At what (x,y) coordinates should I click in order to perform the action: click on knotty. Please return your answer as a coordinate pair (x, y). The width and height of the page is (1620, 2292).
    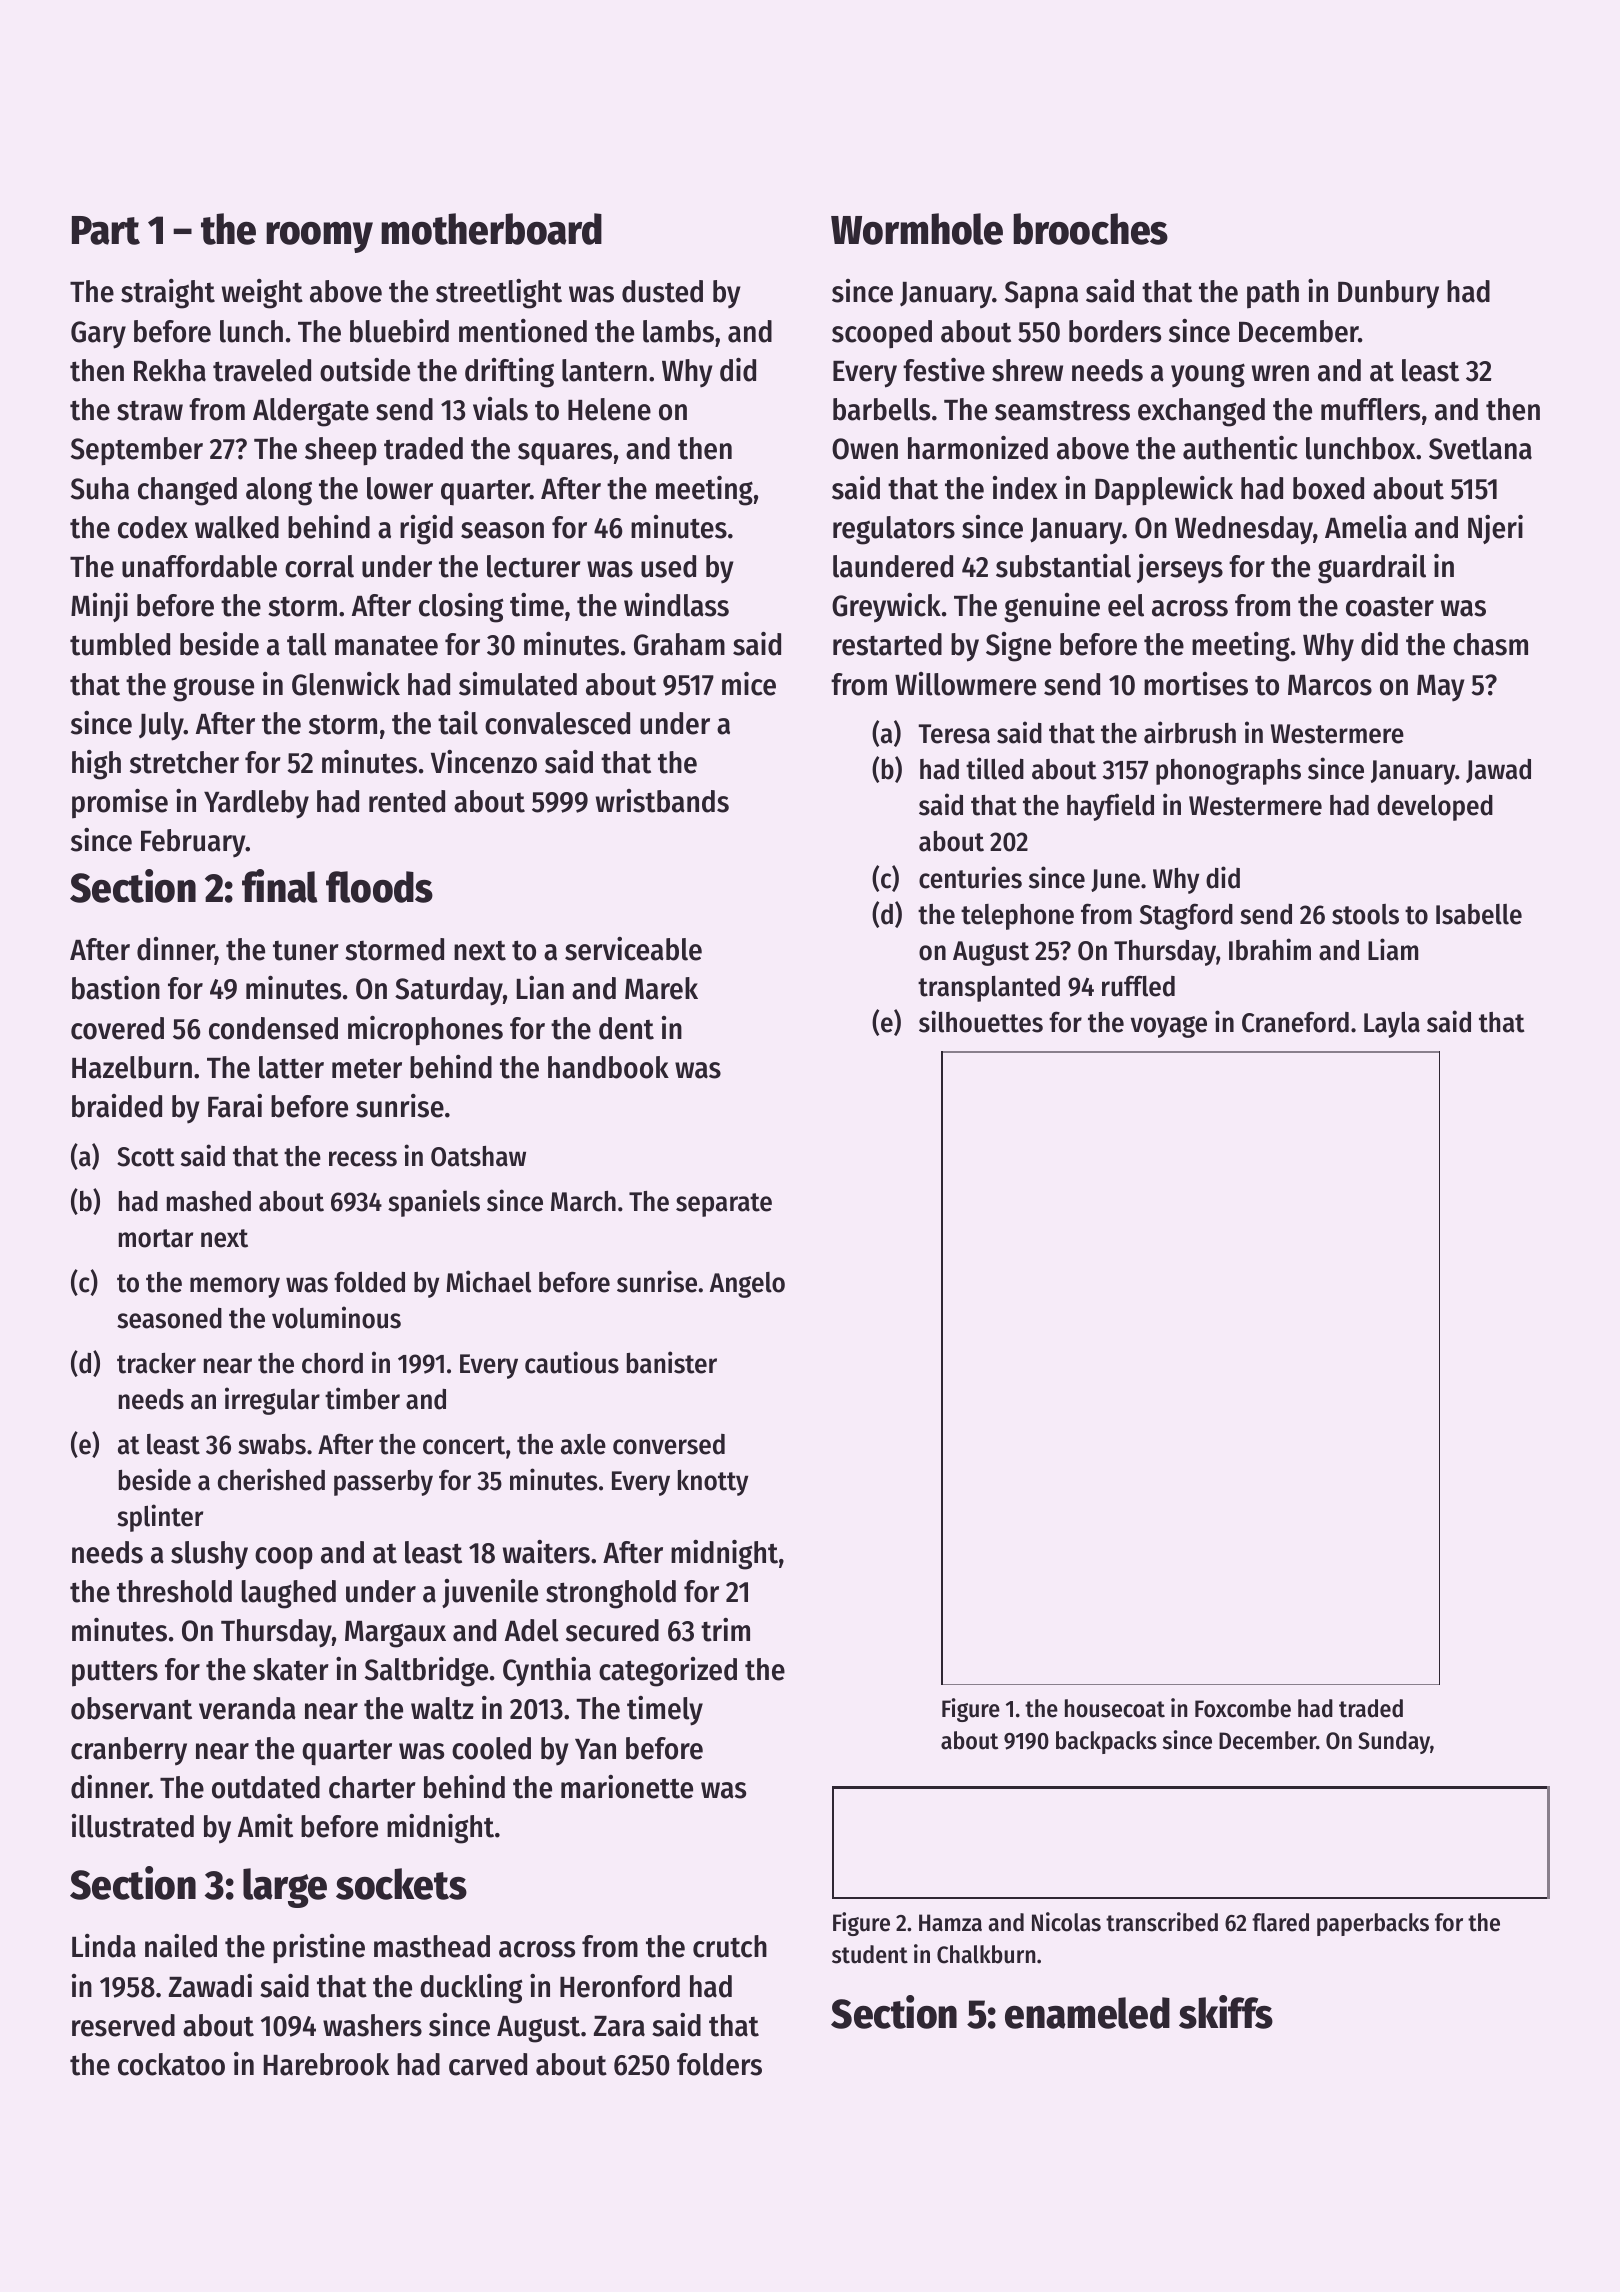
    Looking at the image, I should click on (713, 1483).
